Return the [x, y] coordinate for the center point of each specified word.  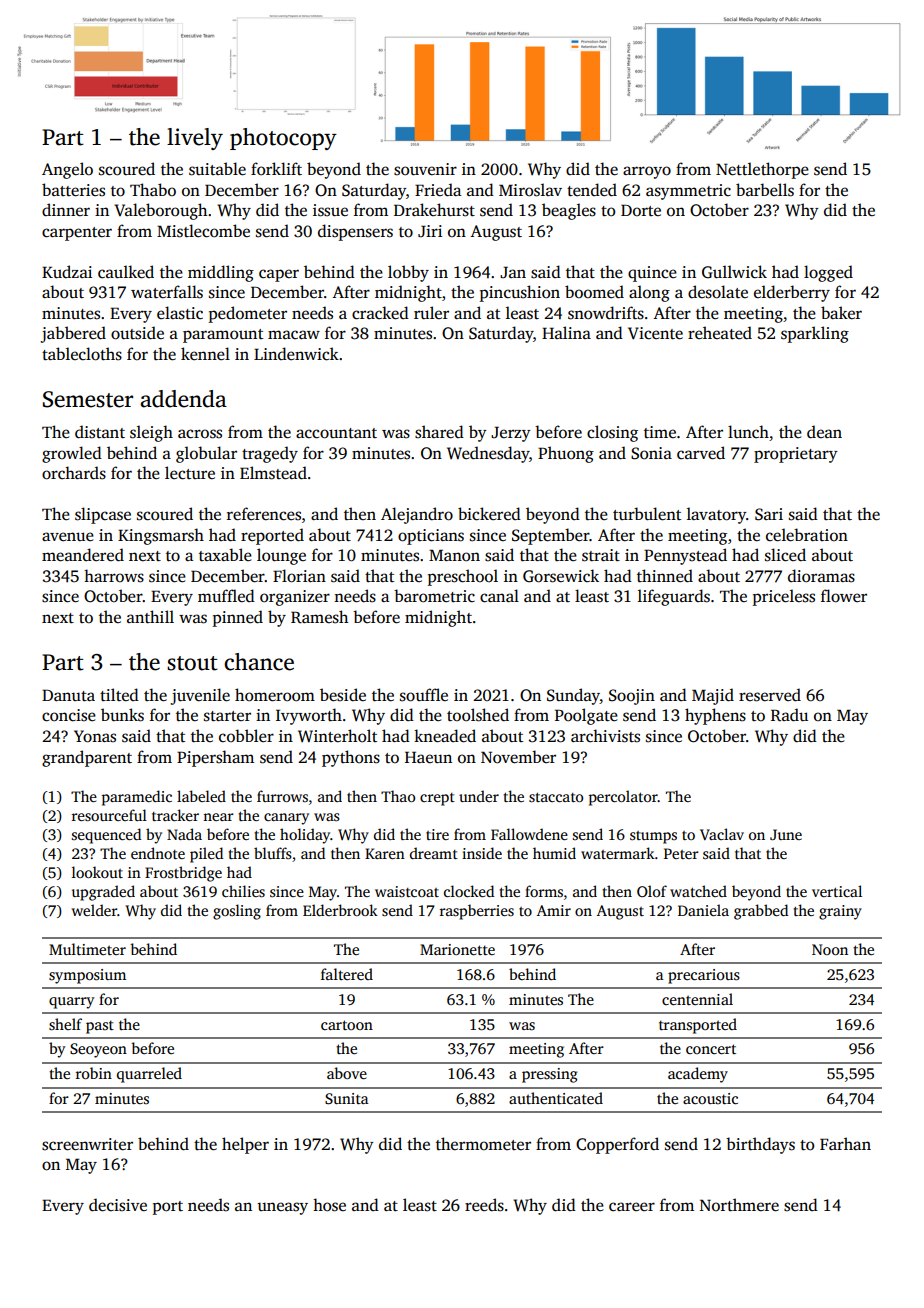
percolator [623, 798]
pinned [238, 618]
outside [137, 333]
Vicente [655, 333]
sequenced [106, 836]
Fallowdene [529, 834]
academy [698, 1075]
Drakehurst [434, 210]
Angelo [67, 170]
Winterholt [337, 736]
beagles [569, 211]
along [649, 293]
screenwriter [87, 1144]
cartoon [347, 1025]
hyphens [715, 716]
